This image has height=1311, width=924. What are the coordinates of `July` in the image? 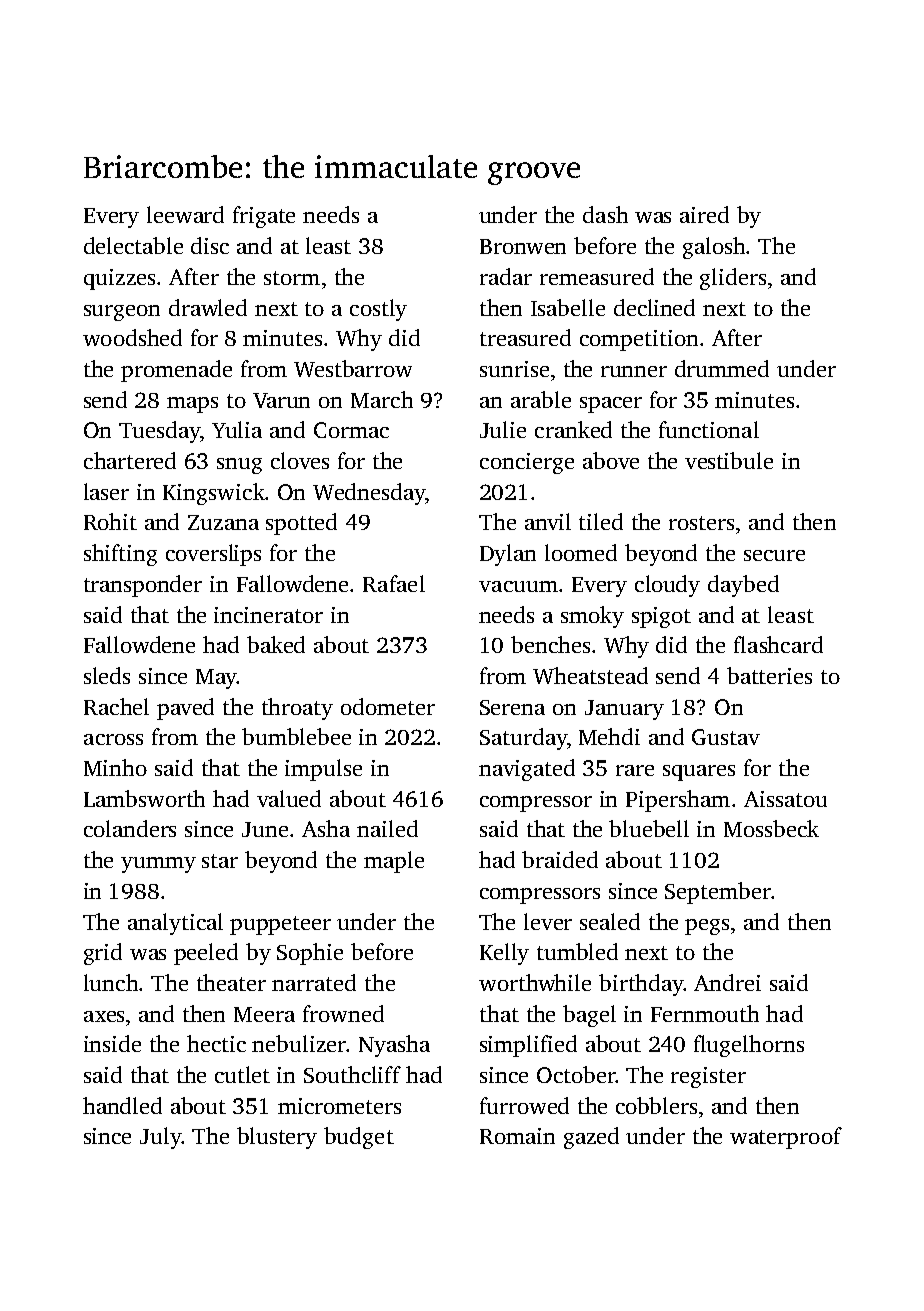 It's located at (161, 1138).
